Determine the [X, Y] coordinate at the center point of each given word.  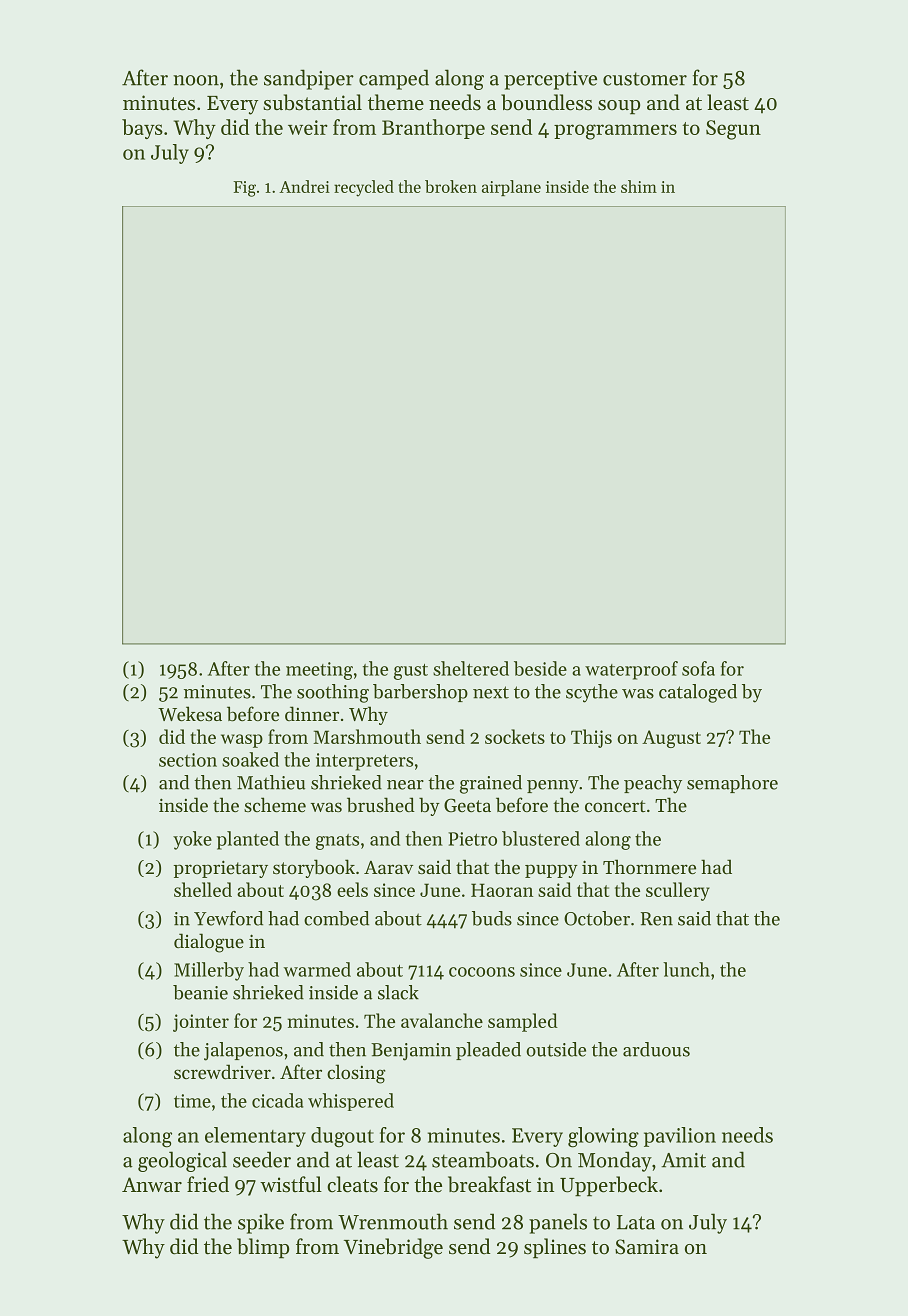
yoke [192, 840]
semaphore [732, 784]
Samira [647, 1247]
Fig [244, 189]
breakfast [489, 1184]
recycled [364, 188]
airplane [511, 188]
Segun [733, 130]
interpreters [364, 762]
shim [639, 186]
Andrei [304, 186]
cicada [277, 1100]
